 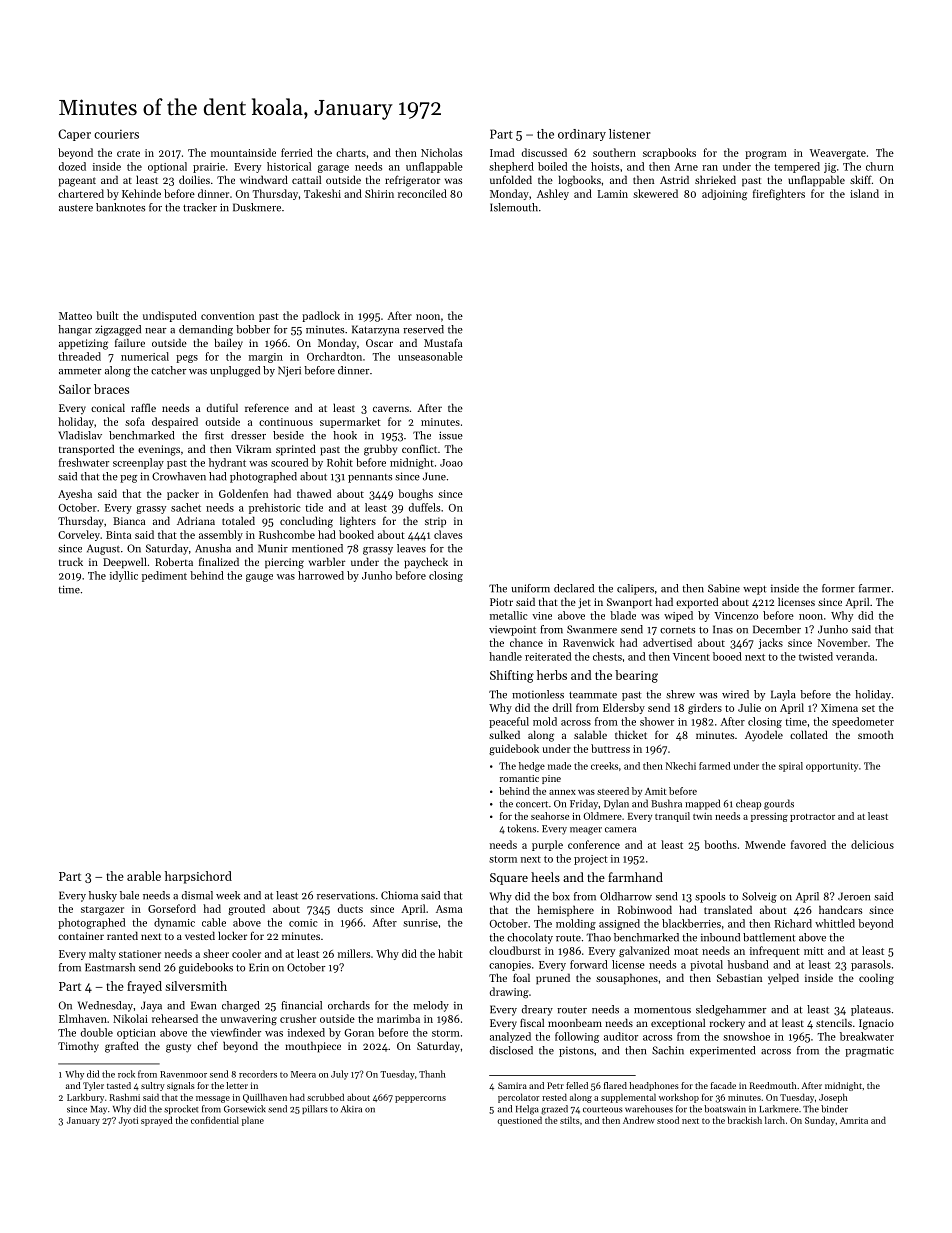 What do you see at coordinates (144, 876) in the page?
I see `arable` at bounding box center [144, 876].
